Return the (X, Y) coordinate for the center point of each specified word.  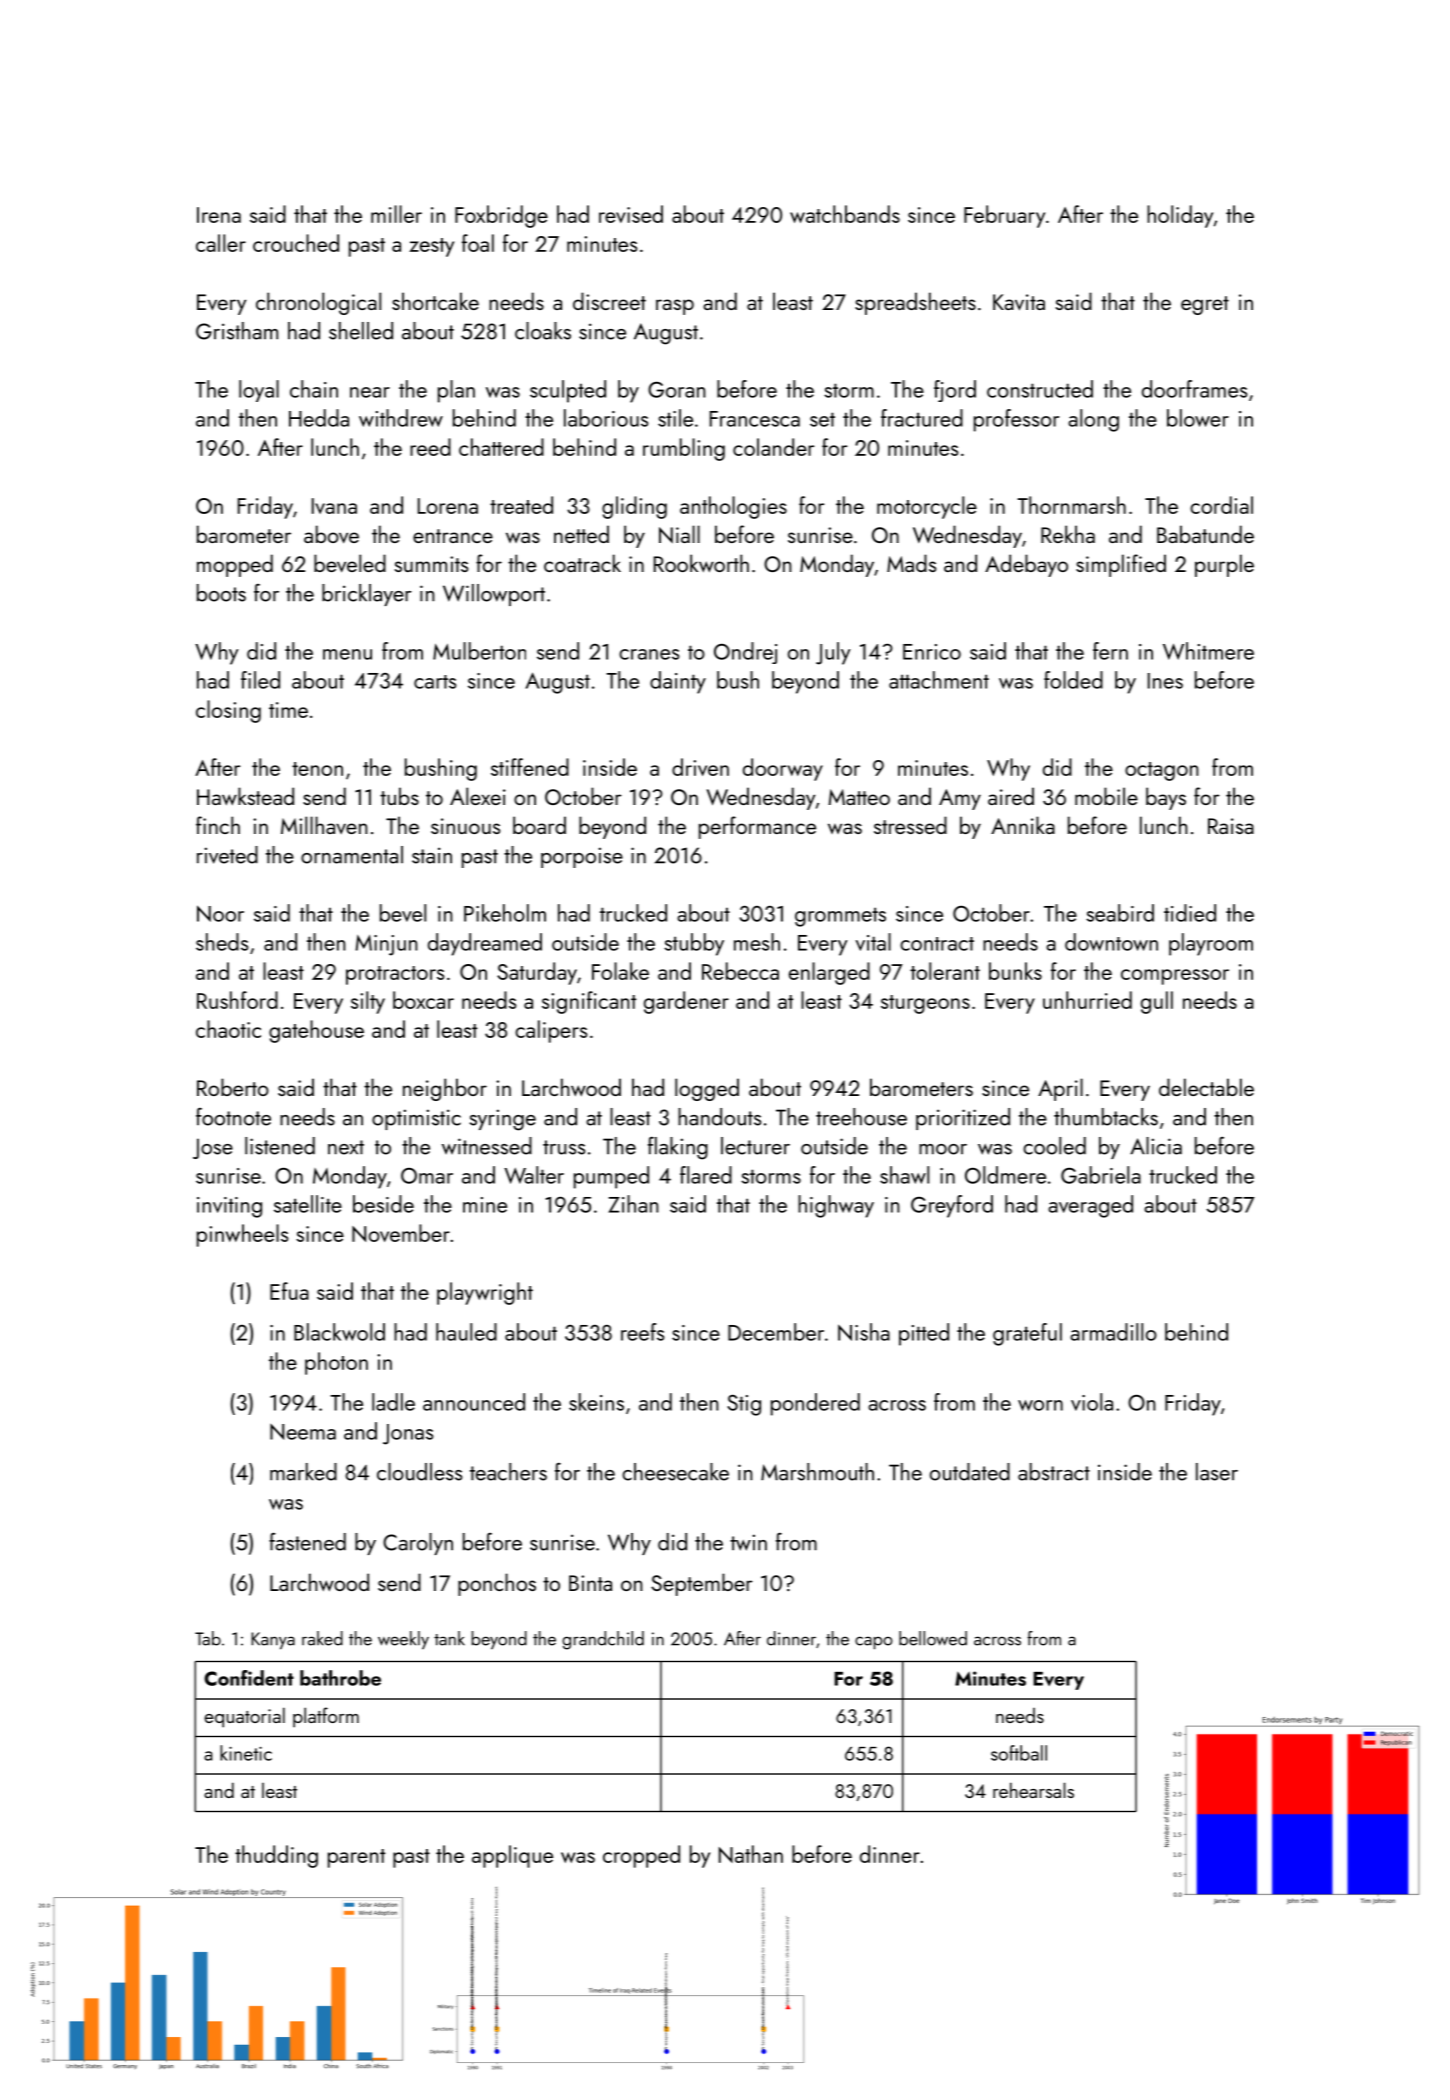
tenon (317, 769)
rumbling (684, 449)
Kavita (1019, 302)
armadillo (1113, 1332)
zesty (431, 247)
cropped (641, 1856)
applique (512, 1856)
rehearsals (1033, 1790)
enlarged (829, 973)
